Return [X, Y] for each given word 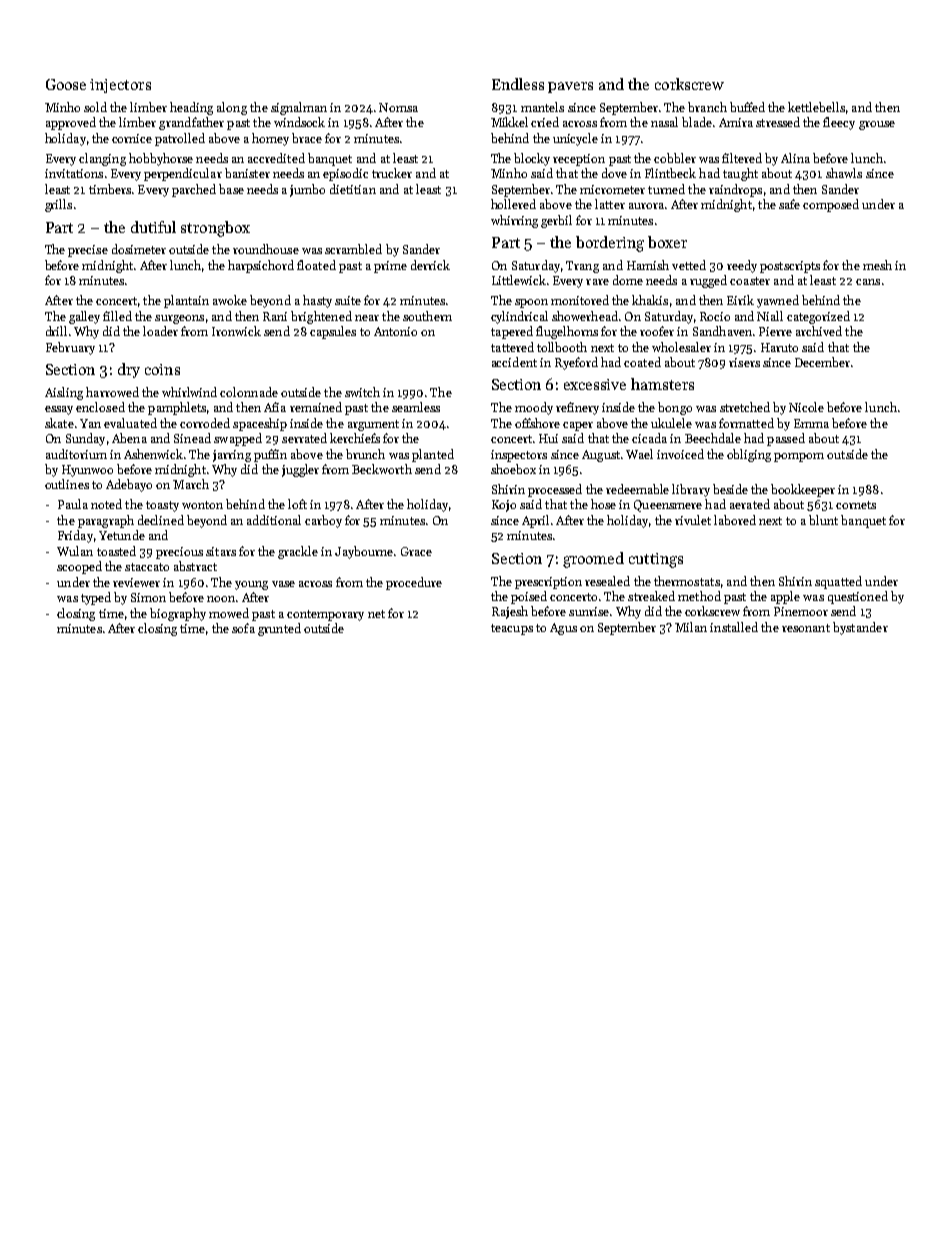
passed [786, 439]
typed [96, 598]
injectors [120, 86]
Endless [518, 84]
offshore [537, 423]
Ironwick [236, 331]
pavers [570, 87]
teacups [512, 629]
